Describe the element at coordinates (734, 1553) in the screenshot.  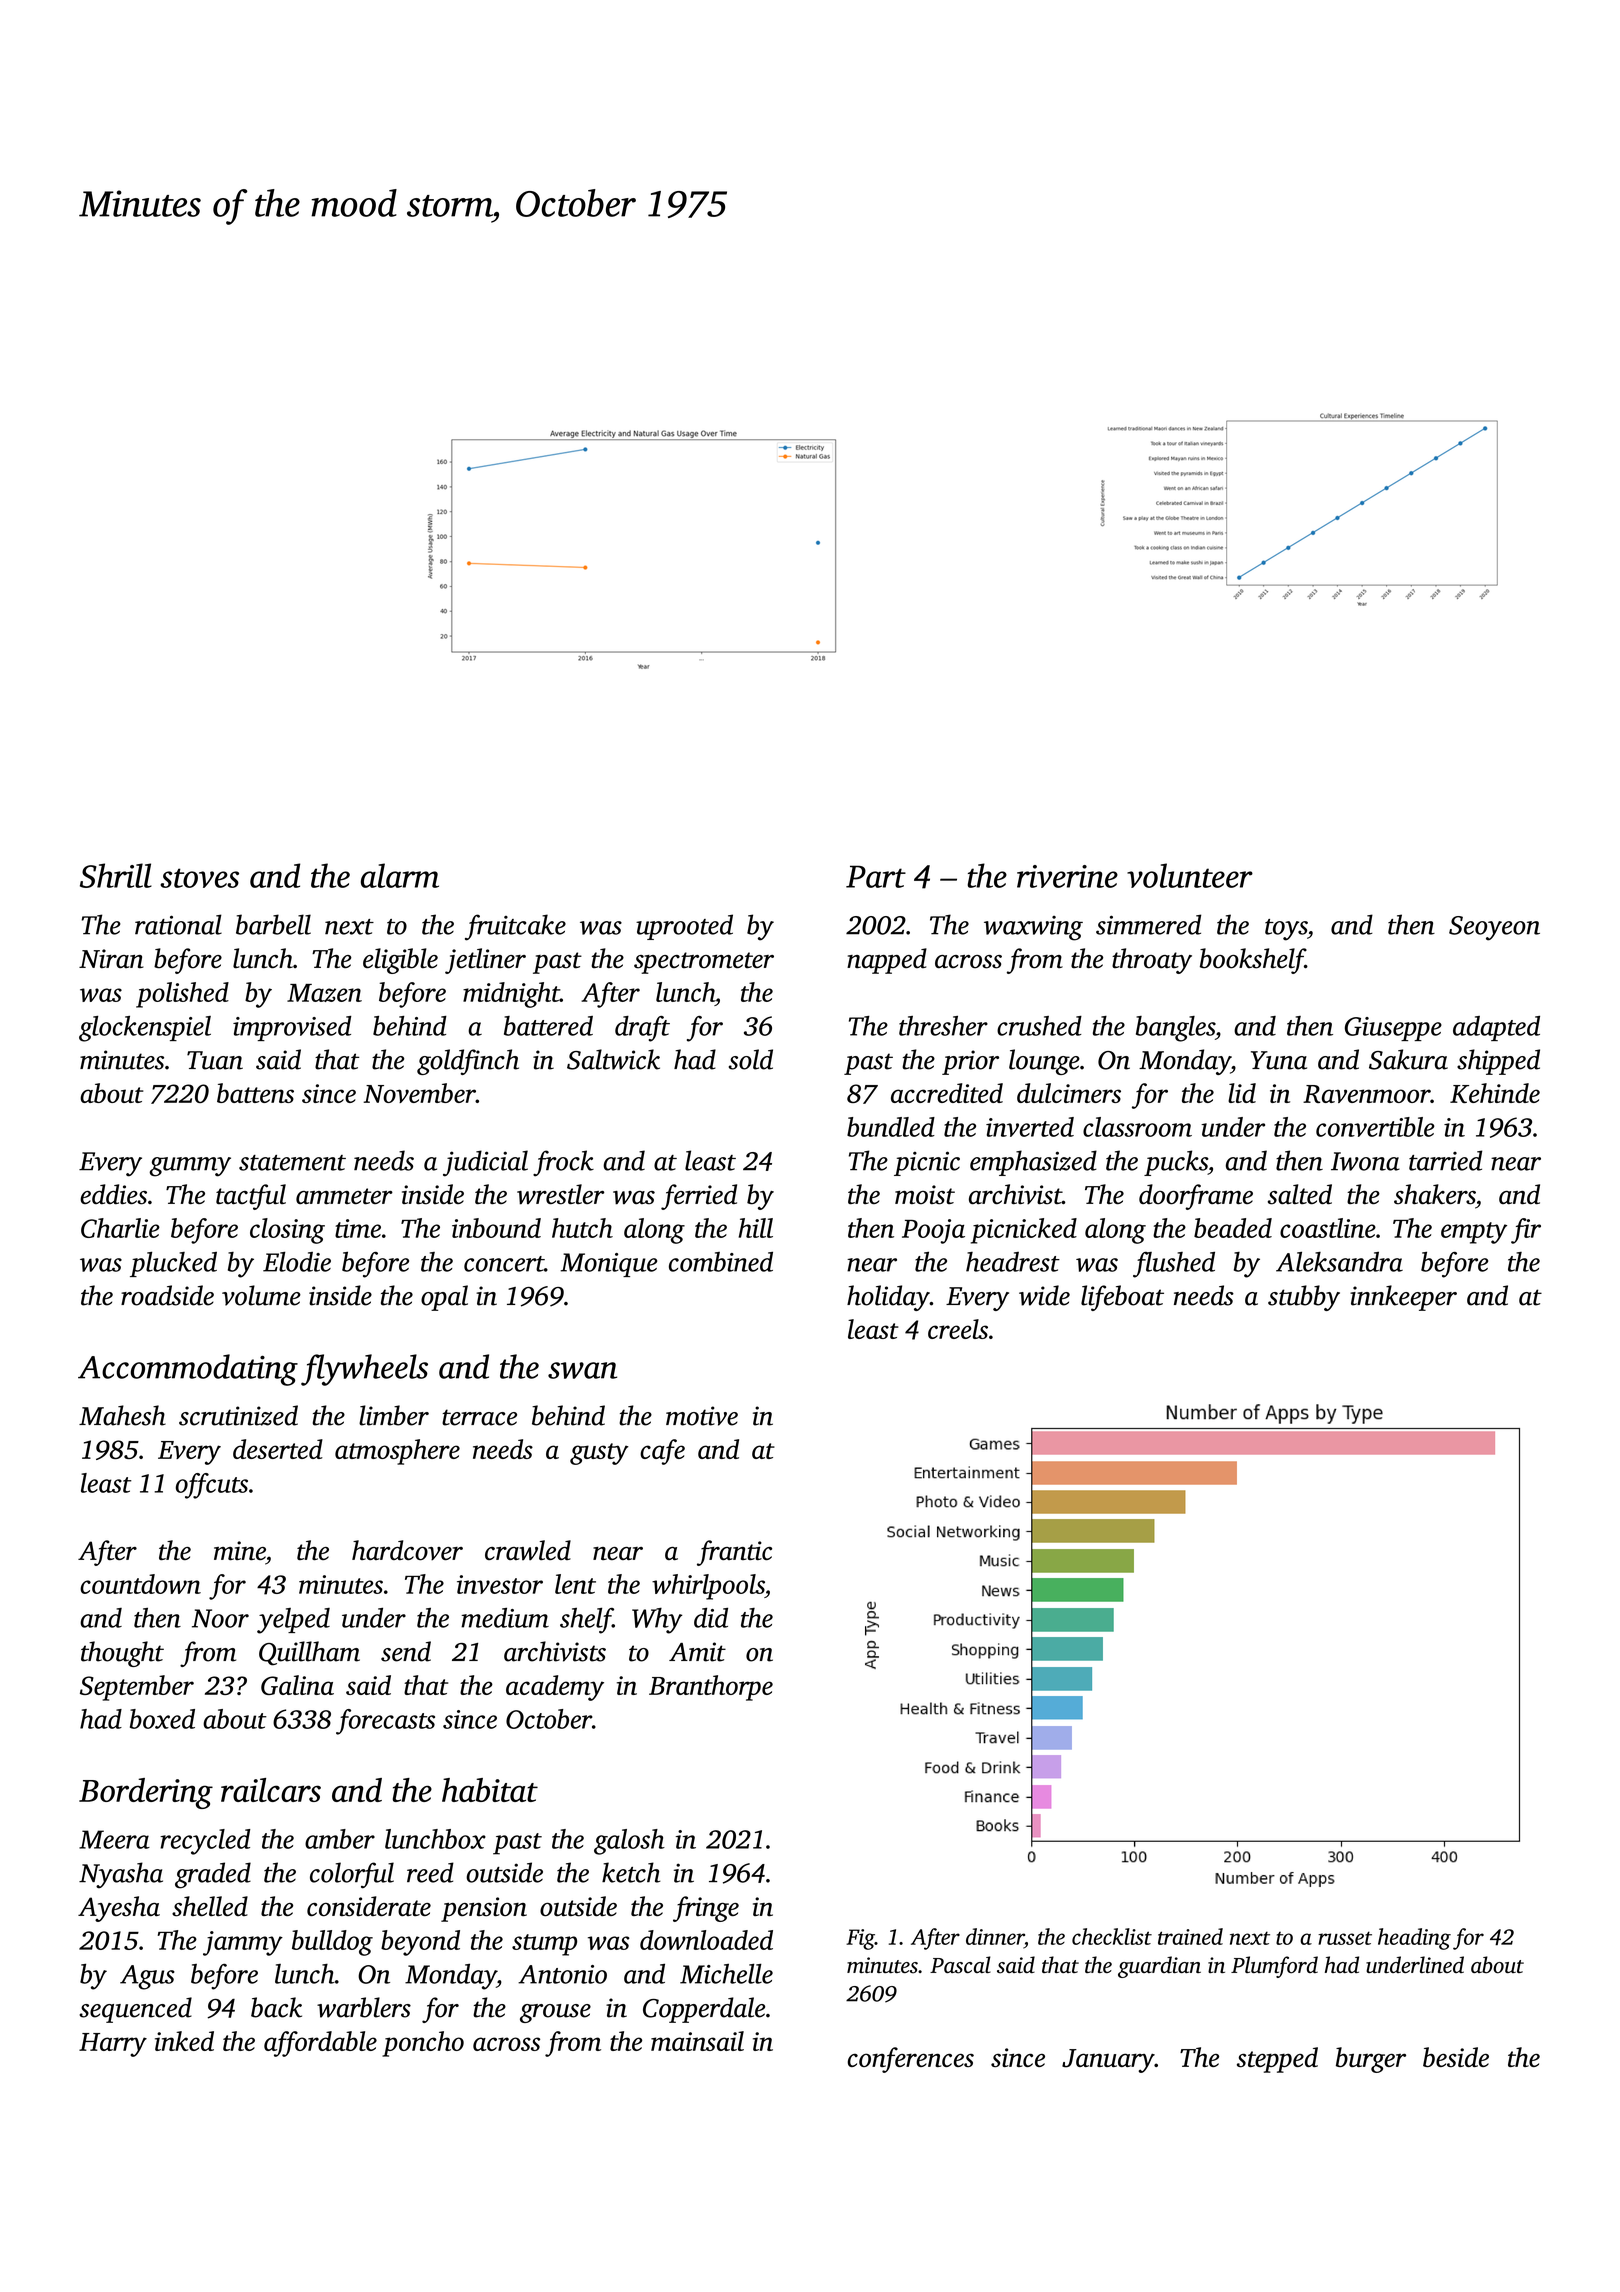
I see `frantic` at that location.
